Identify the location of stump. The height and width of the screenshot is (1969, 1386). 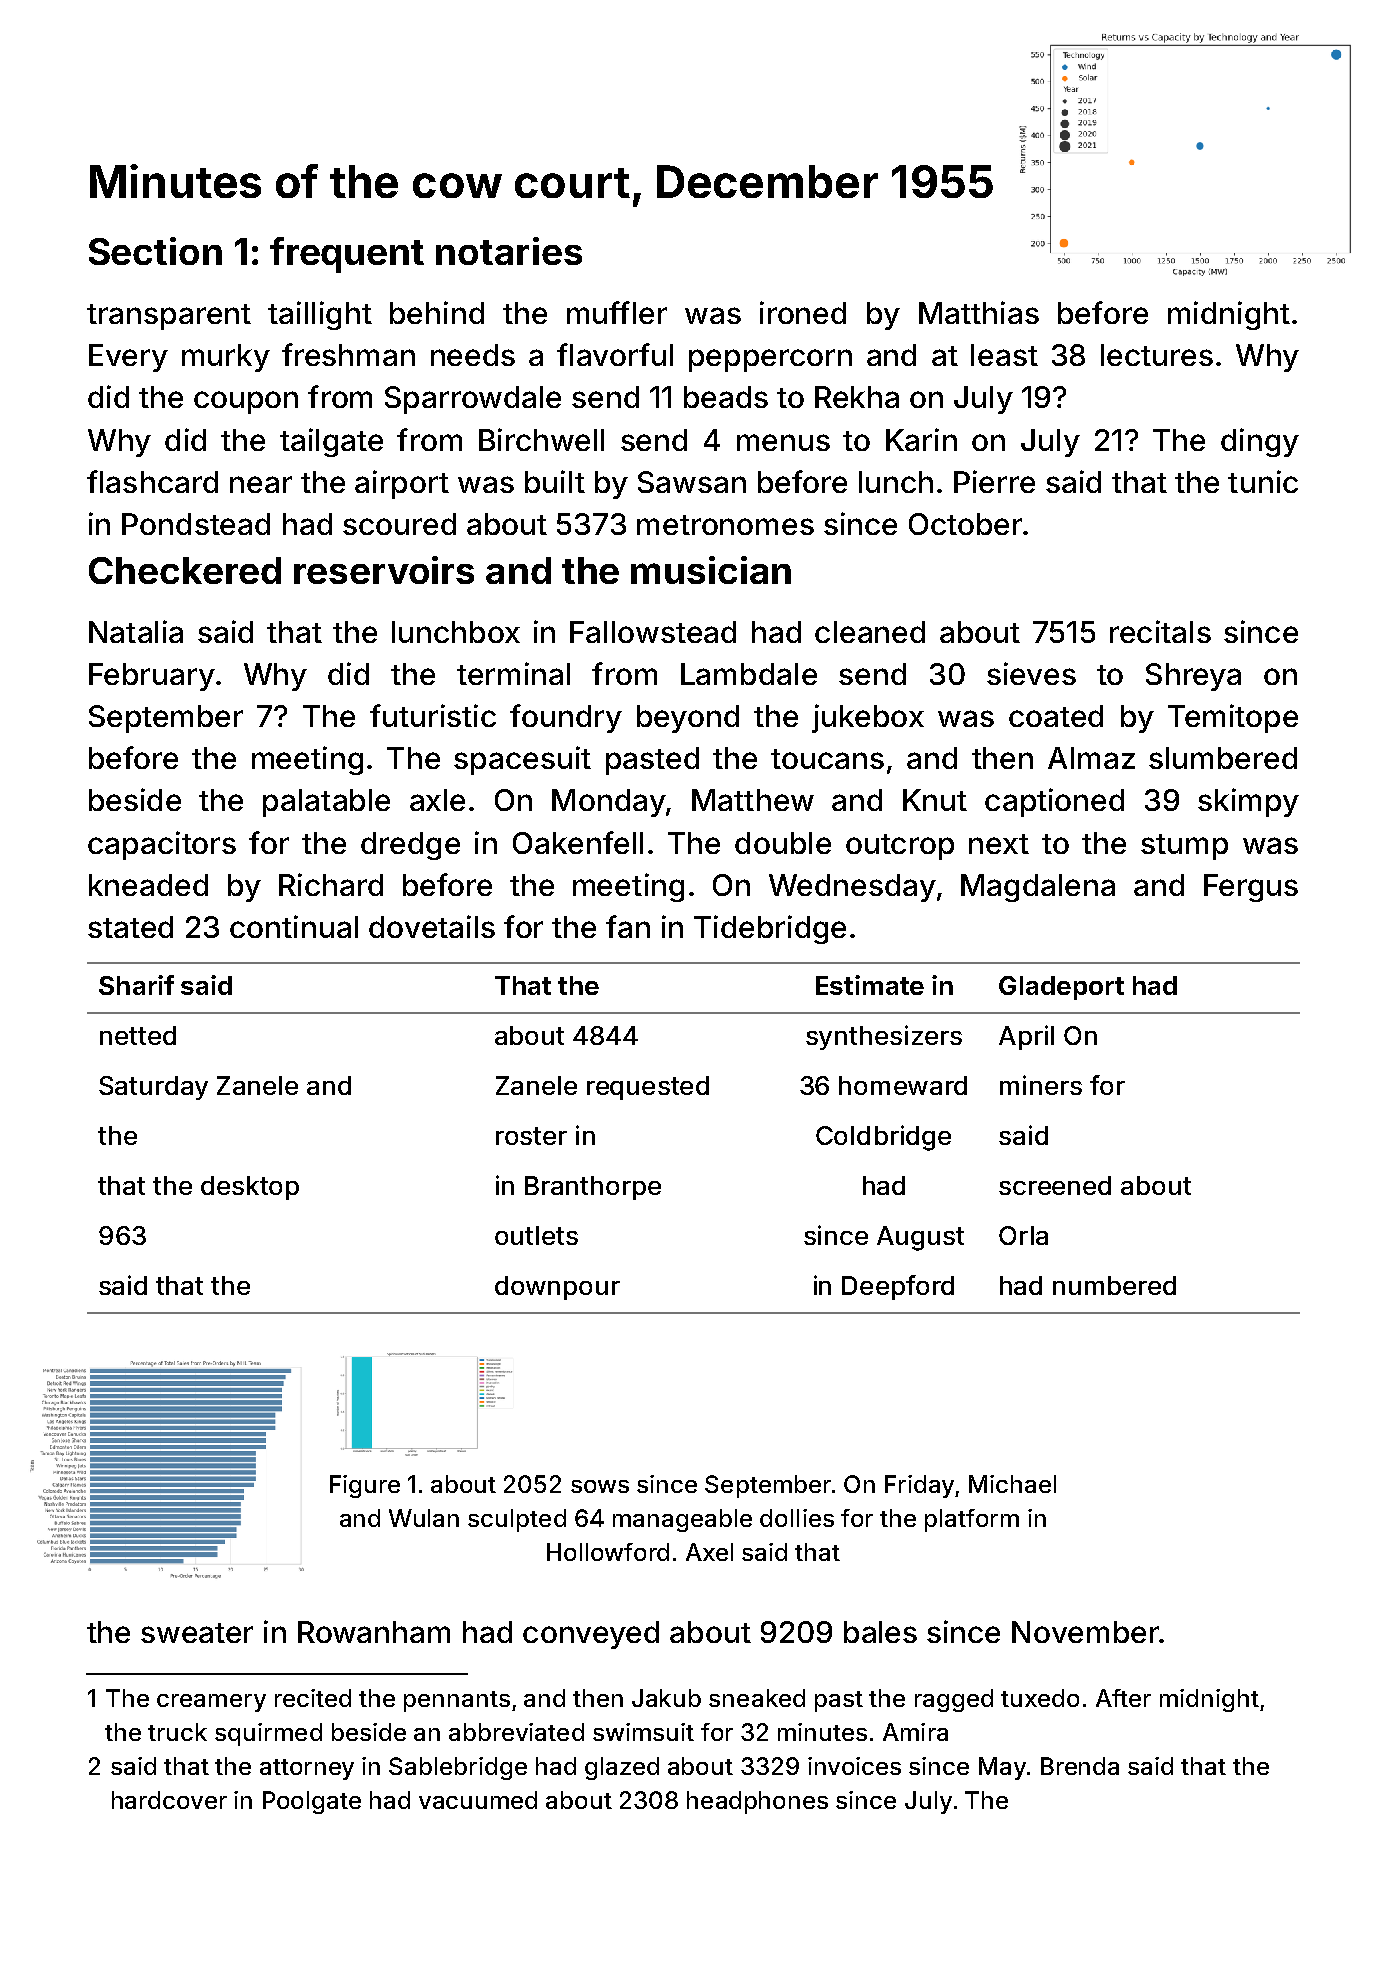
(1184, 847).
